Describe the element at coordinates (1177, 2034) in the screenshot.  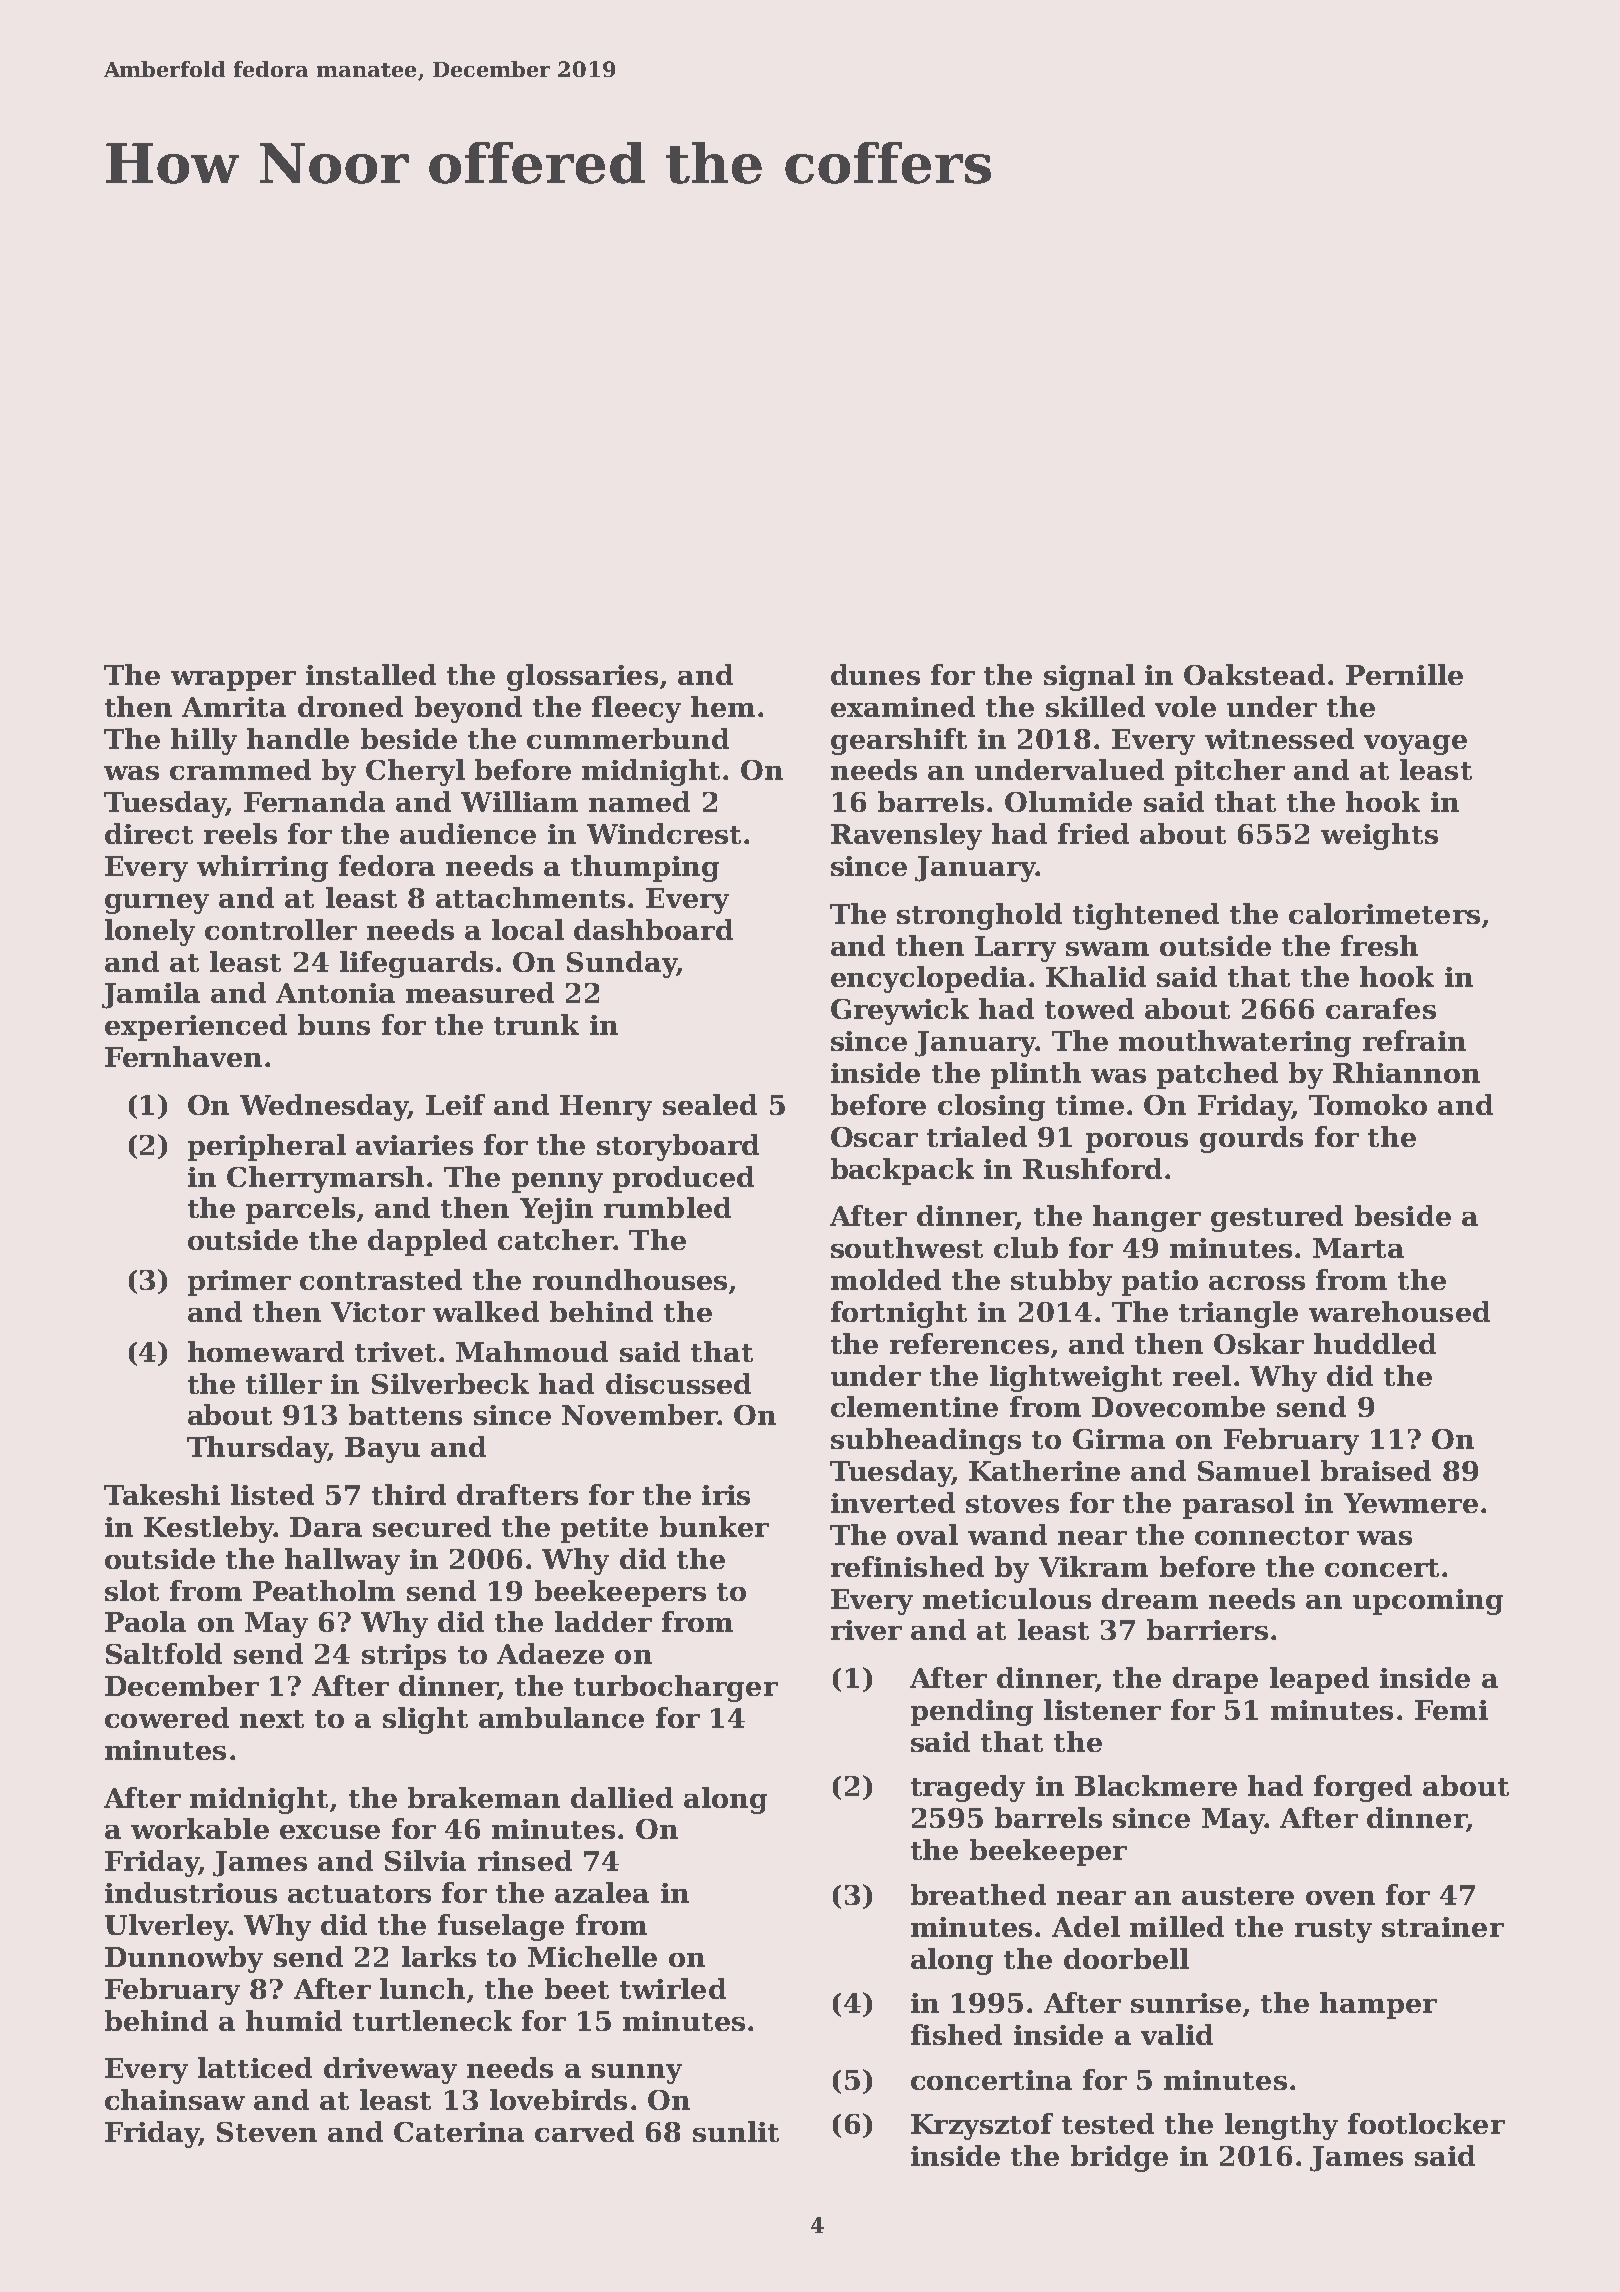
I see `valid` at that location.
